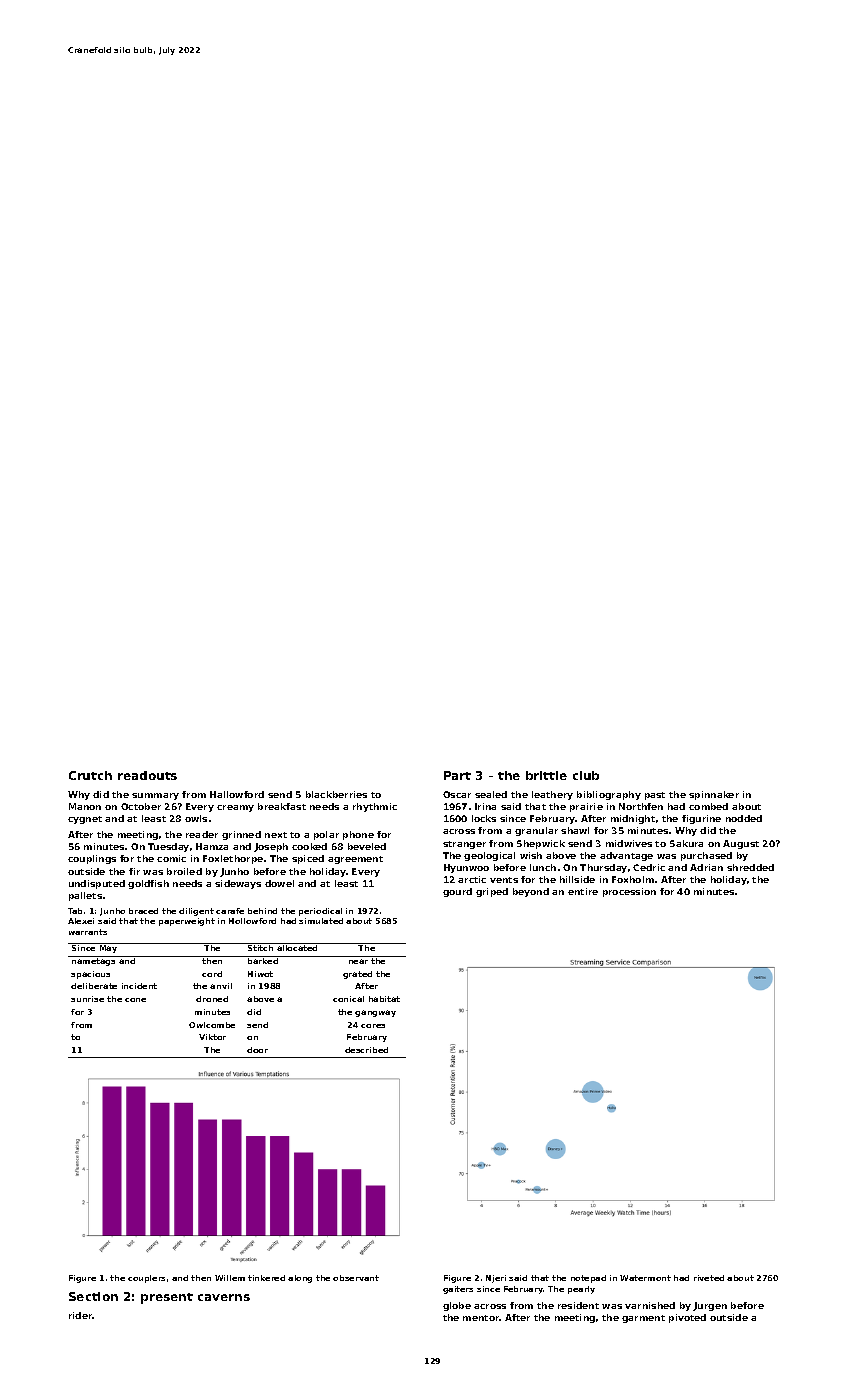 The height and width of the screenshot is (1400, 849). What do you see at coordinates (187, 922) in the screenshot?
I see `paperweight` at bounding box center [187, 922].
